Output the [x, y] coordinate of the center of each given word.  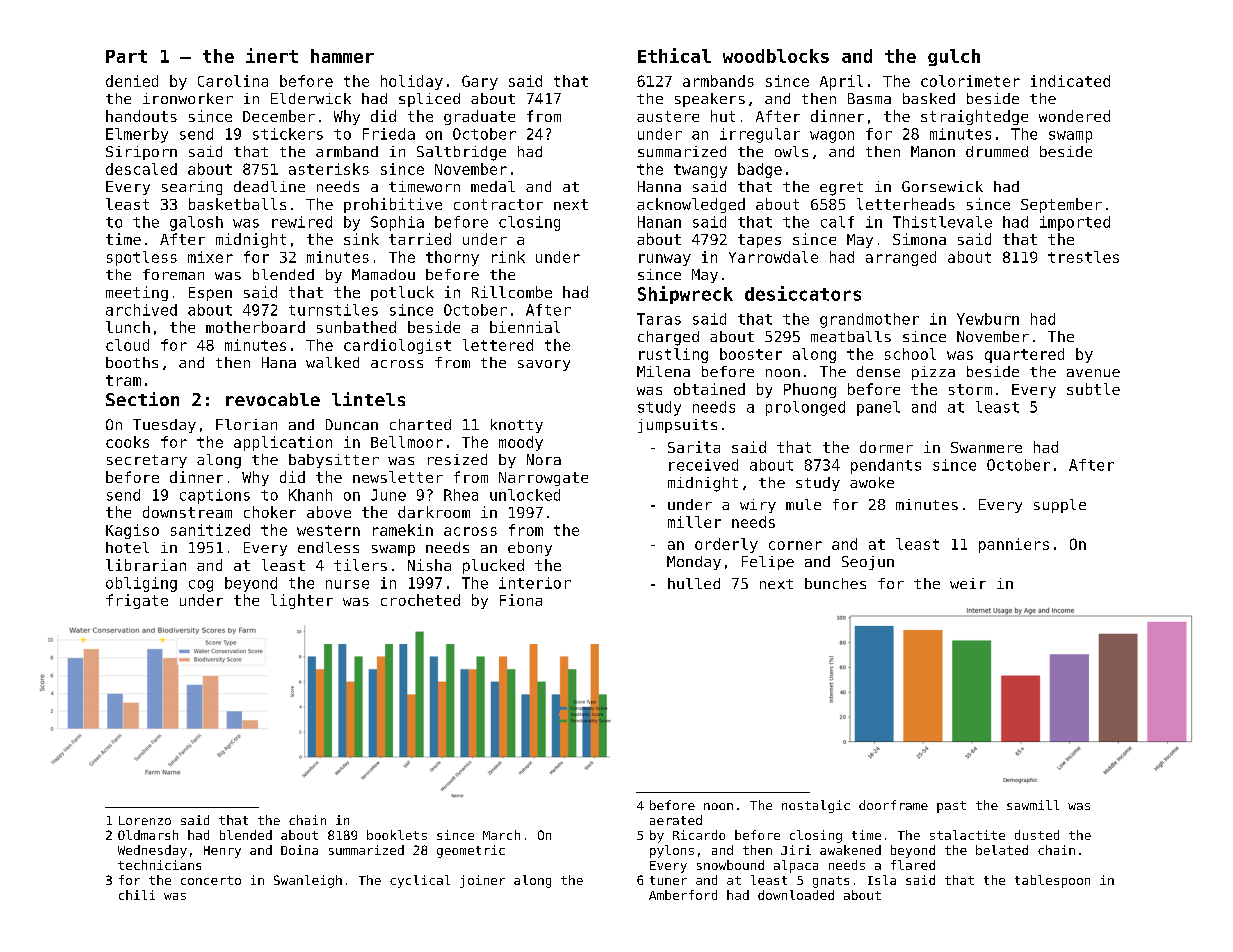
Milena [663, 371]
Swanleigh [308, 881]
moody [521, 443]
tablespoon [1052, 881]
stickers [288, 134]
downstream [187, 512]
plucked [493, 566]
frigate [137, 601]
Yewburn [988, 319]
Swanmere [986, 447]
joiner [482, 881]
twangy [700, 171]
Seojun [868, 563]
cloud [127, 345]
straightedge [974, 117]
